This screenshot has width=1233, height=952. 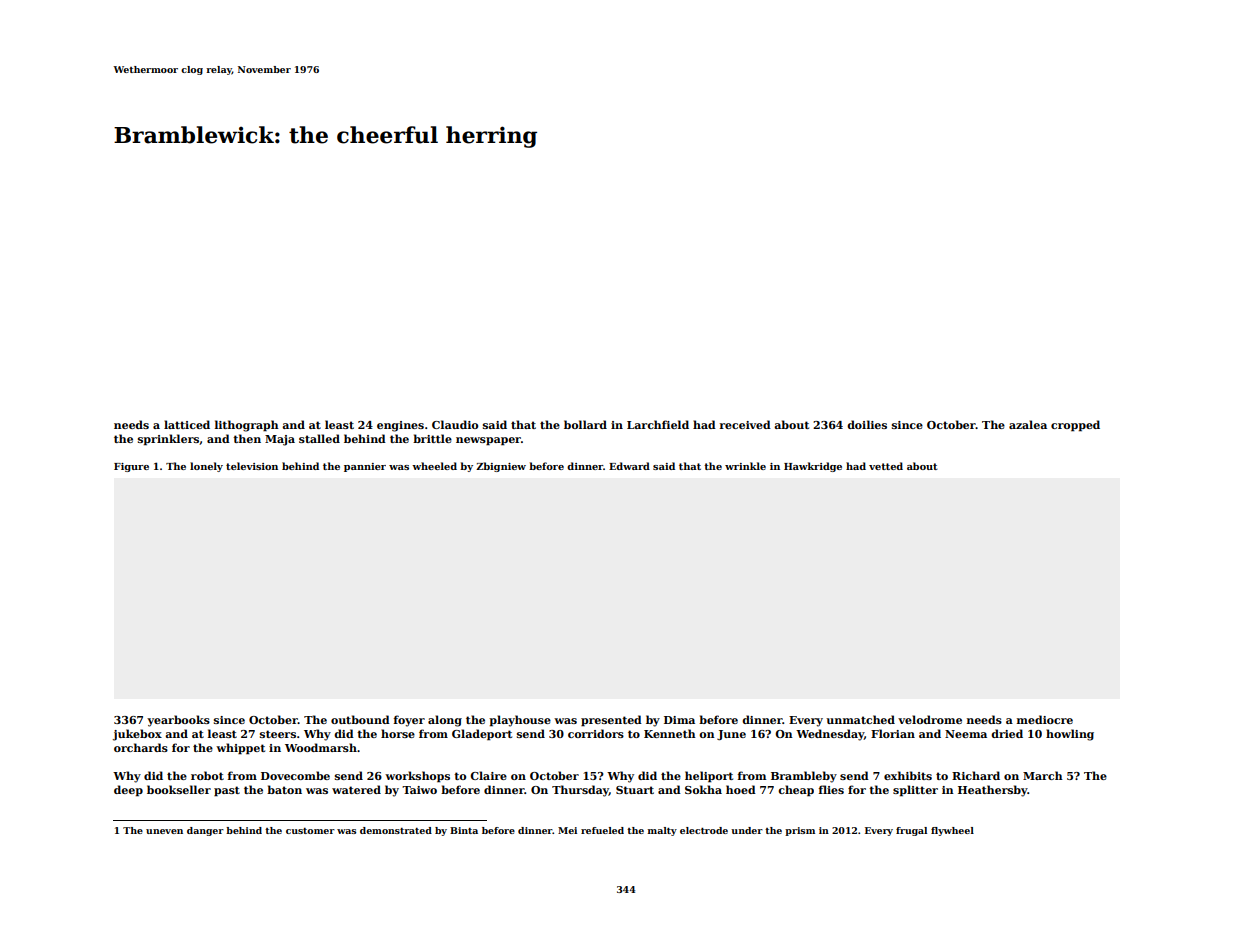 What do you see at coordinates (310, 831) in the screenshot?
I see `customer` at bounding box center [310, 831].
